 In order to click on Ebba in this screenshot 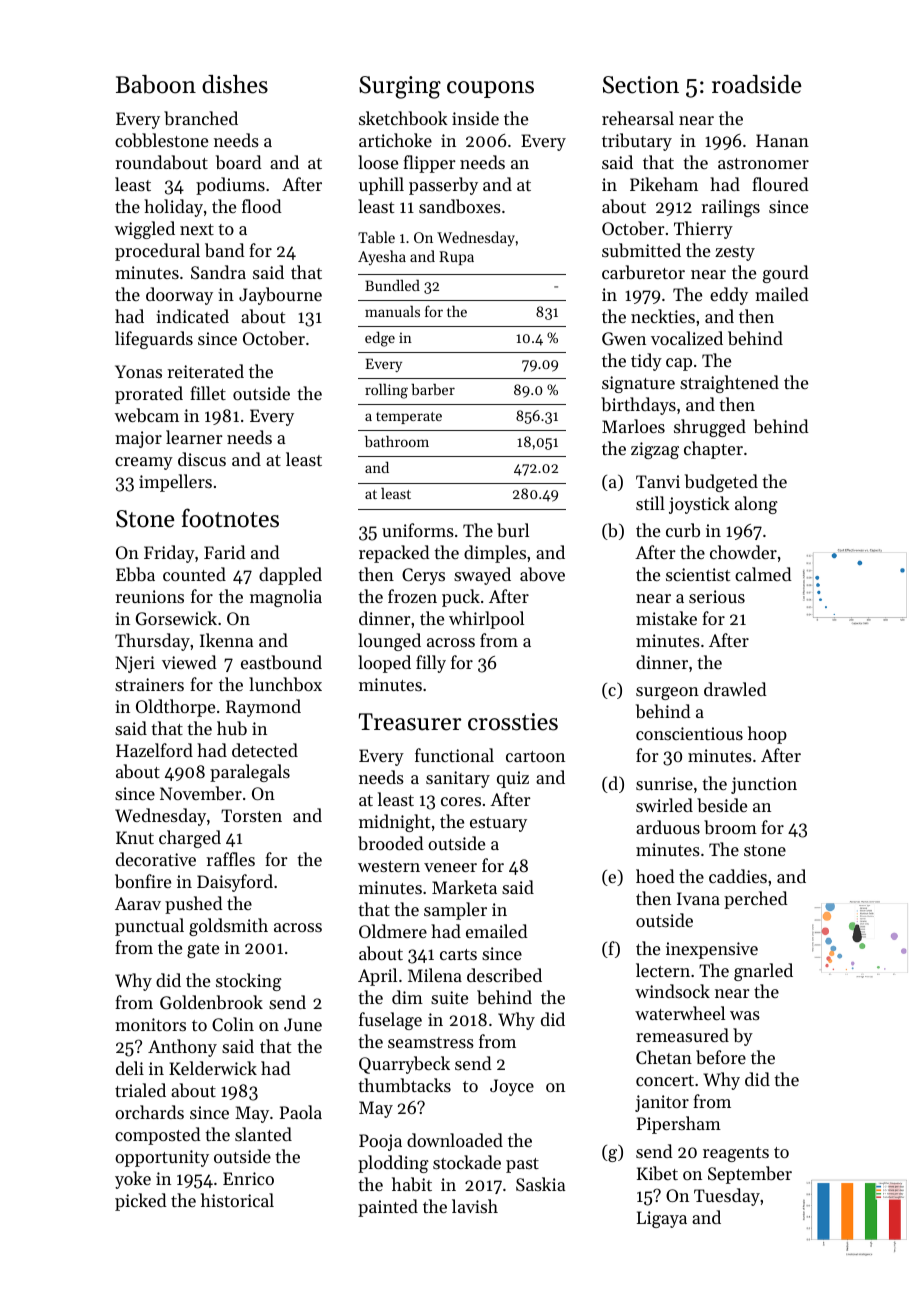, I will do `click(135, 574)`.
